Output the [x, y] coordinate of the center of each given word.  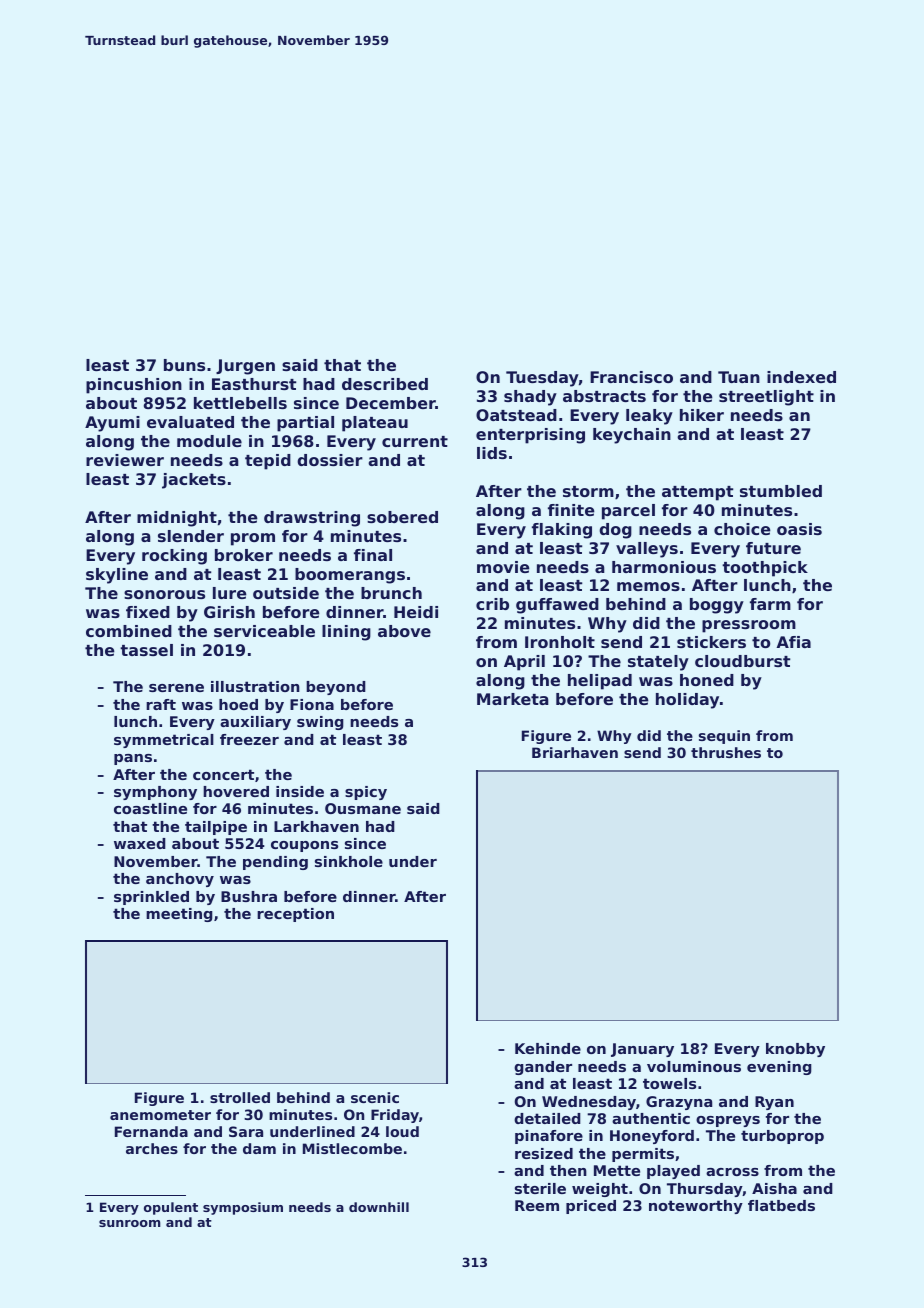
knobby [795, 1050]
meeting [179, 915]
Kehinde [548, 1048]
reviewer [125, 460]
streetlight [766, 398]
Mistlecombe [352, 1148]
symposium [243, 1208]
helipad [600, 682]
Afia [794, 642]
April [524, 663]
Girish [229, 612]
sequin [724, 737]
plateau [375, 424]
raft [161, 704]
